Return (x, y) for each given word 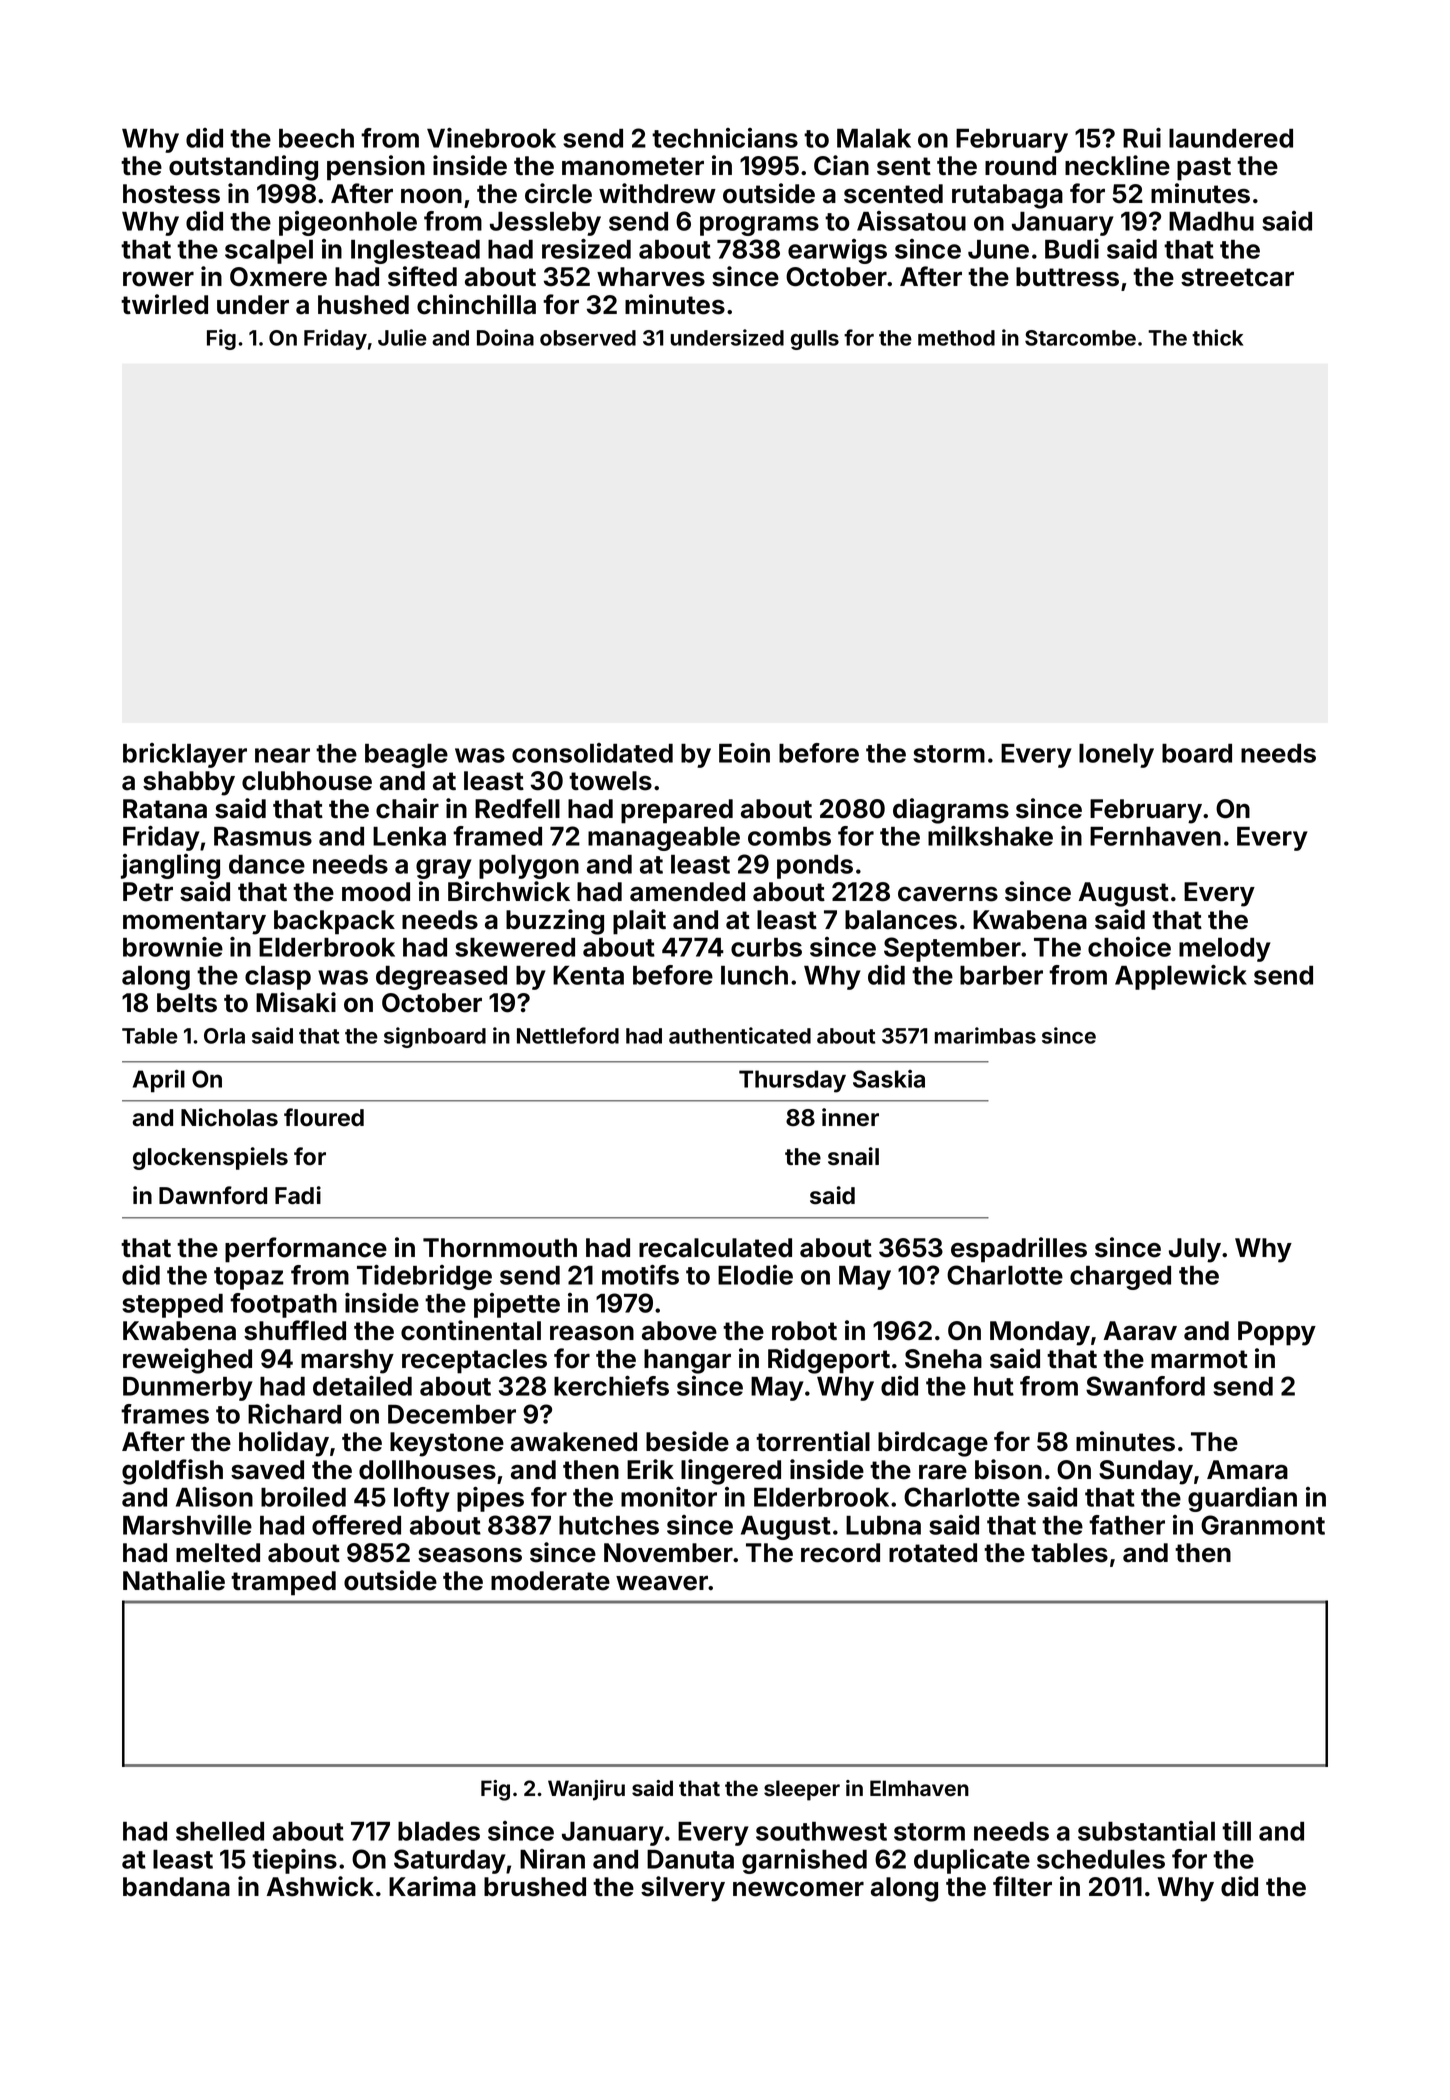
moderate (550, 1581)
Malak (874, 138)
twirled (164, 304)
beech (316, 138)
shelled (220, 1831)
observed (588, 338)
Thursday (792, 1081)
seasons (470, 1555)
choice (1129, 947)
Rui (1142, 138)
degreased (441, 978)
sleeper (802, 1790)
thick (1217, 337)
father (1127, 1525)
